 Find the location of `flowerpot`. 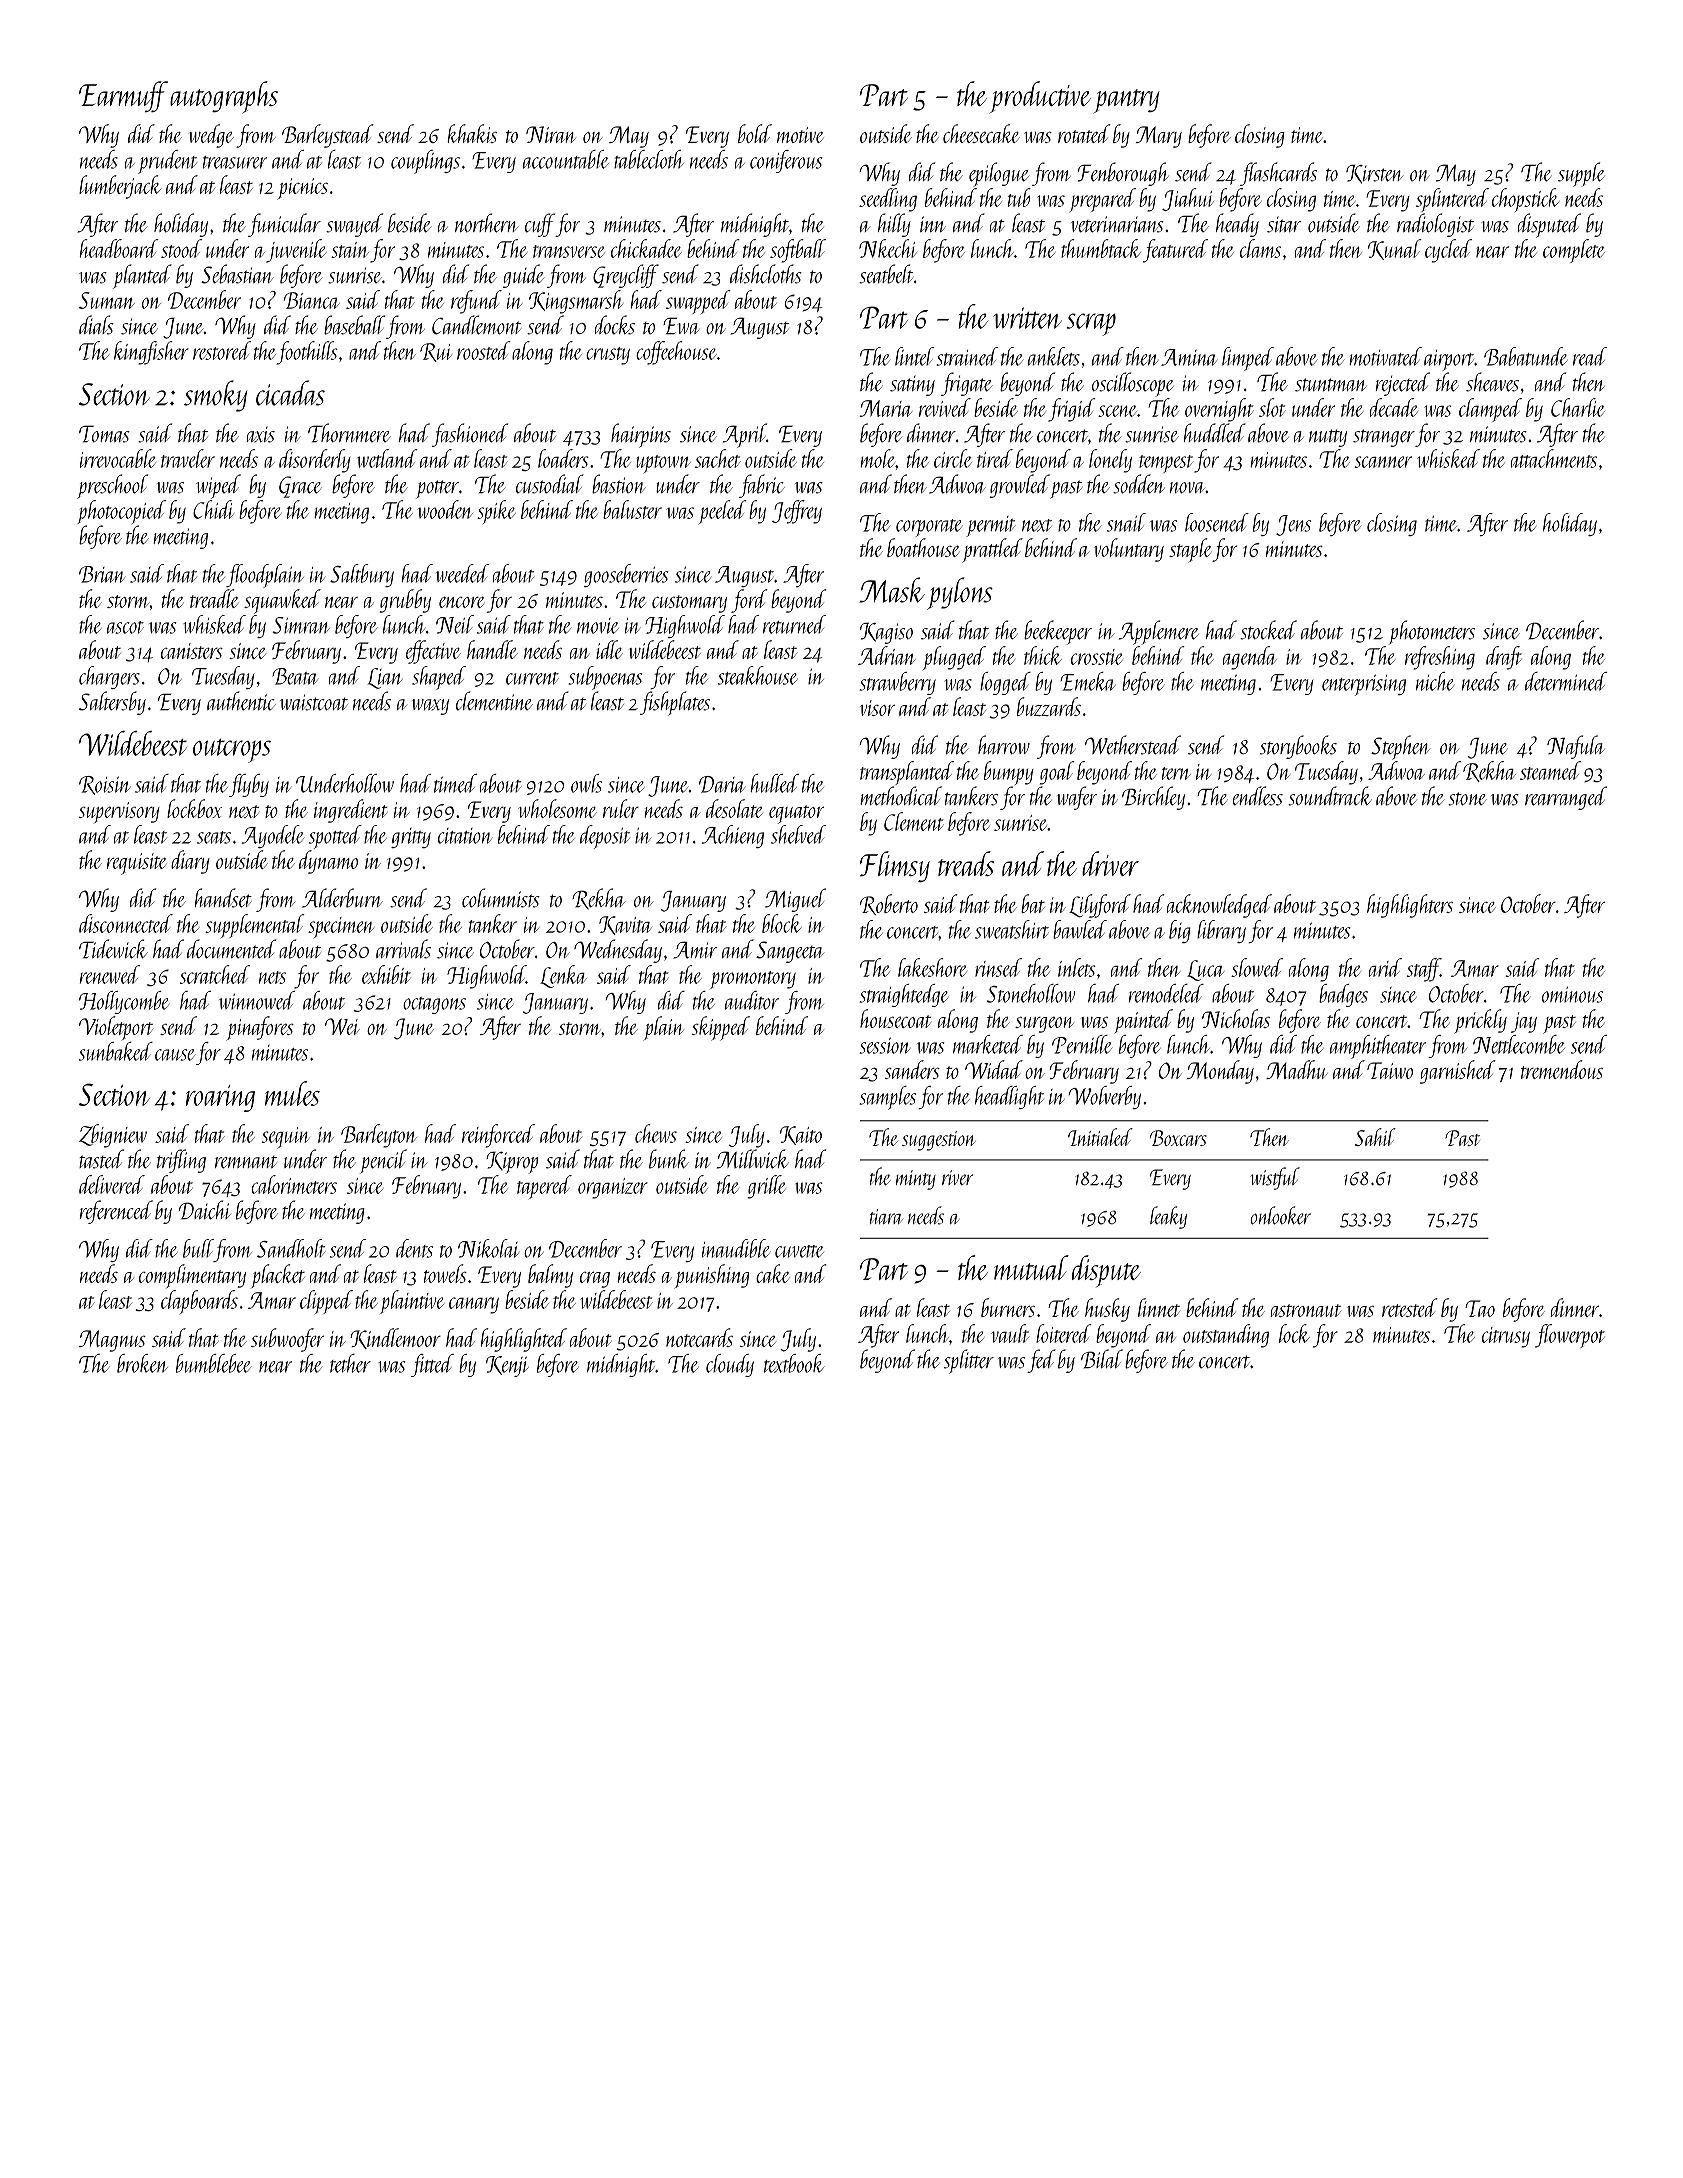

flowerpot is located at coordinates (1570, 1336).
